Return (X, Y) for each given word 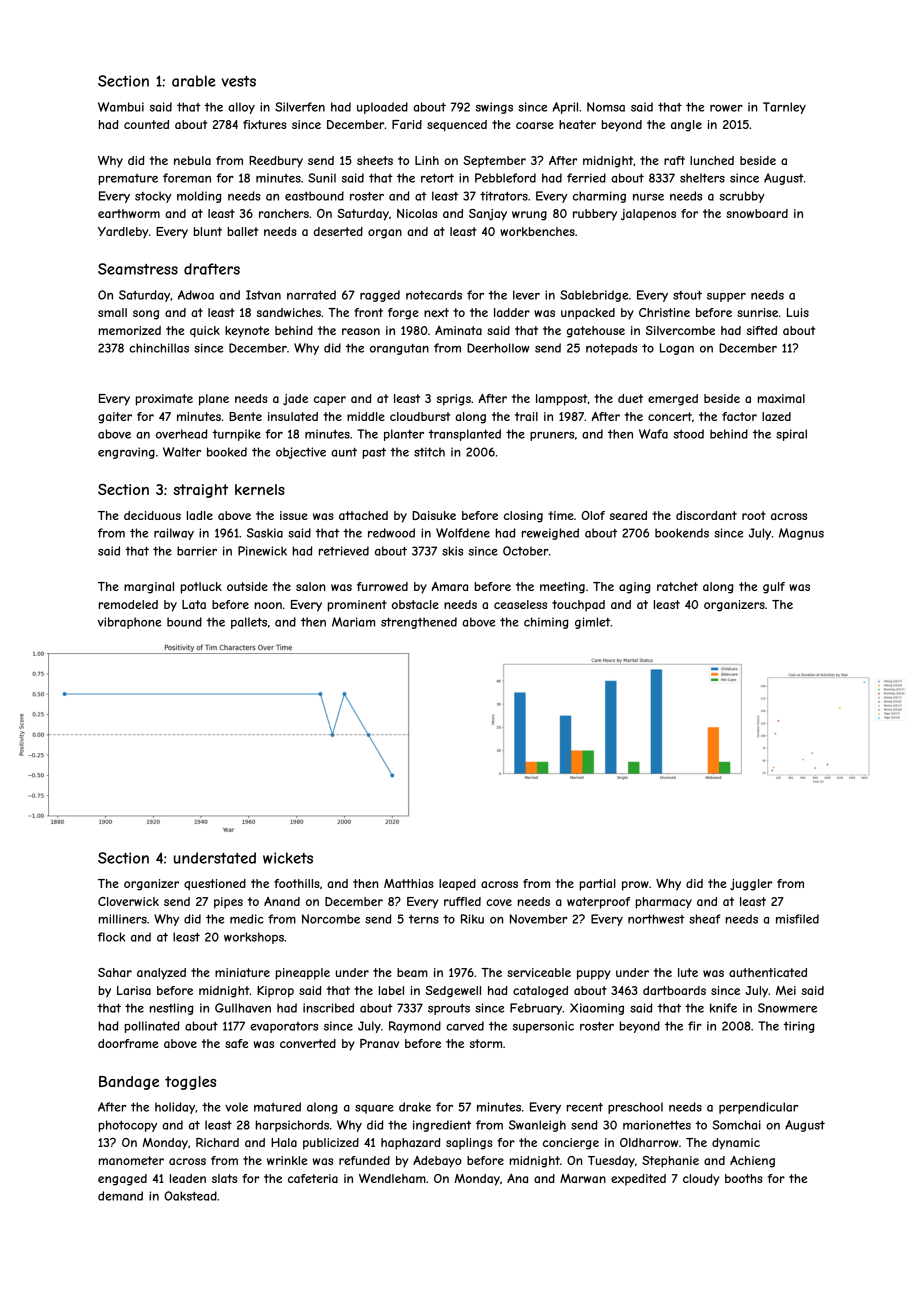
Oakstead (190, 1196)
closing (523, 517)
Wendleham (392, 1178)
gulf (774, 588)
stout (687, 295)
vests (238, 81)
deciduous (152, 515)
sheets (375, 160)
